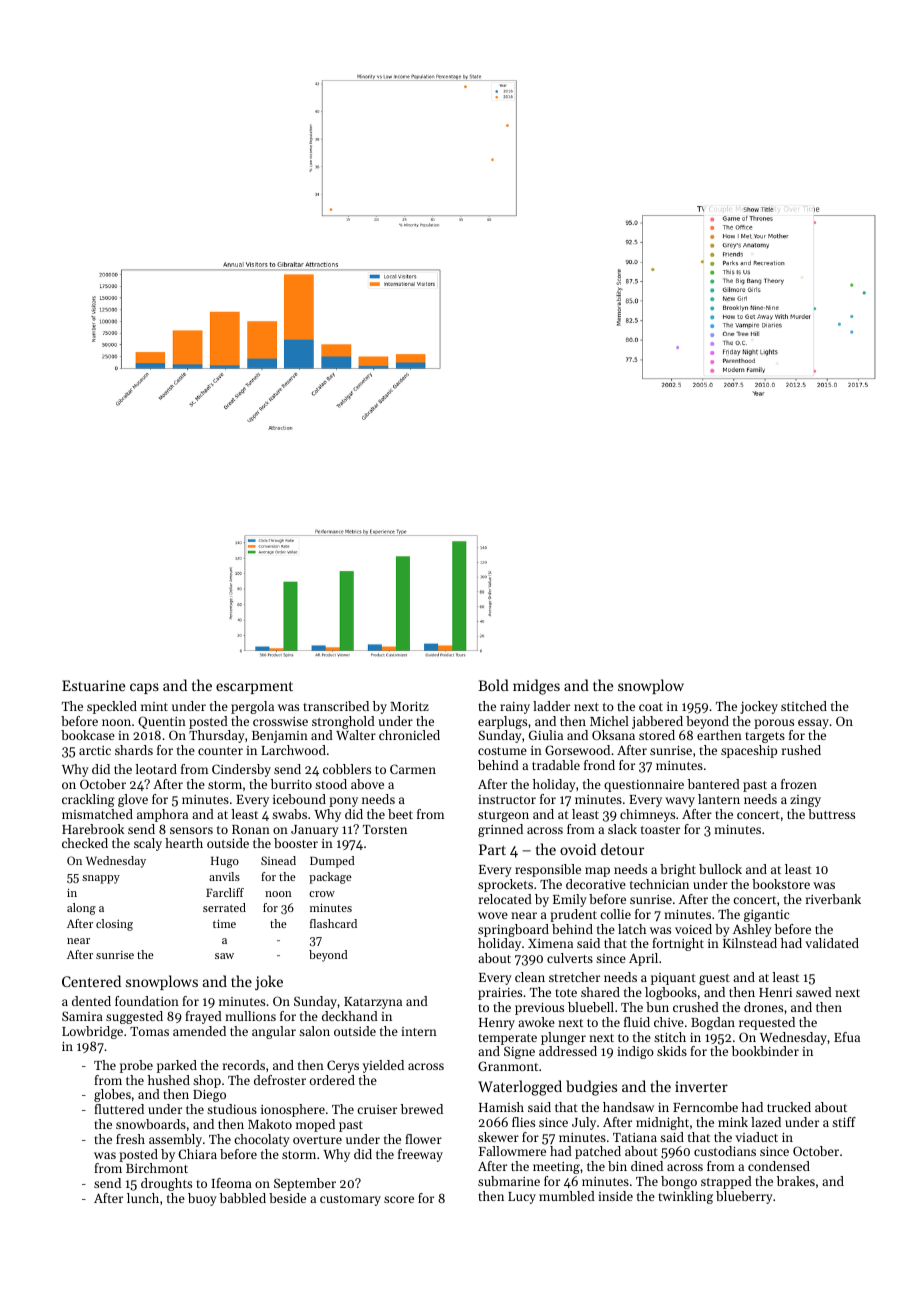 The height and width of the document is (1308, 924). What do you see at coordinates (501, 1107) in the document?
I see `Hamish` at bounding box center [501, 1107].
